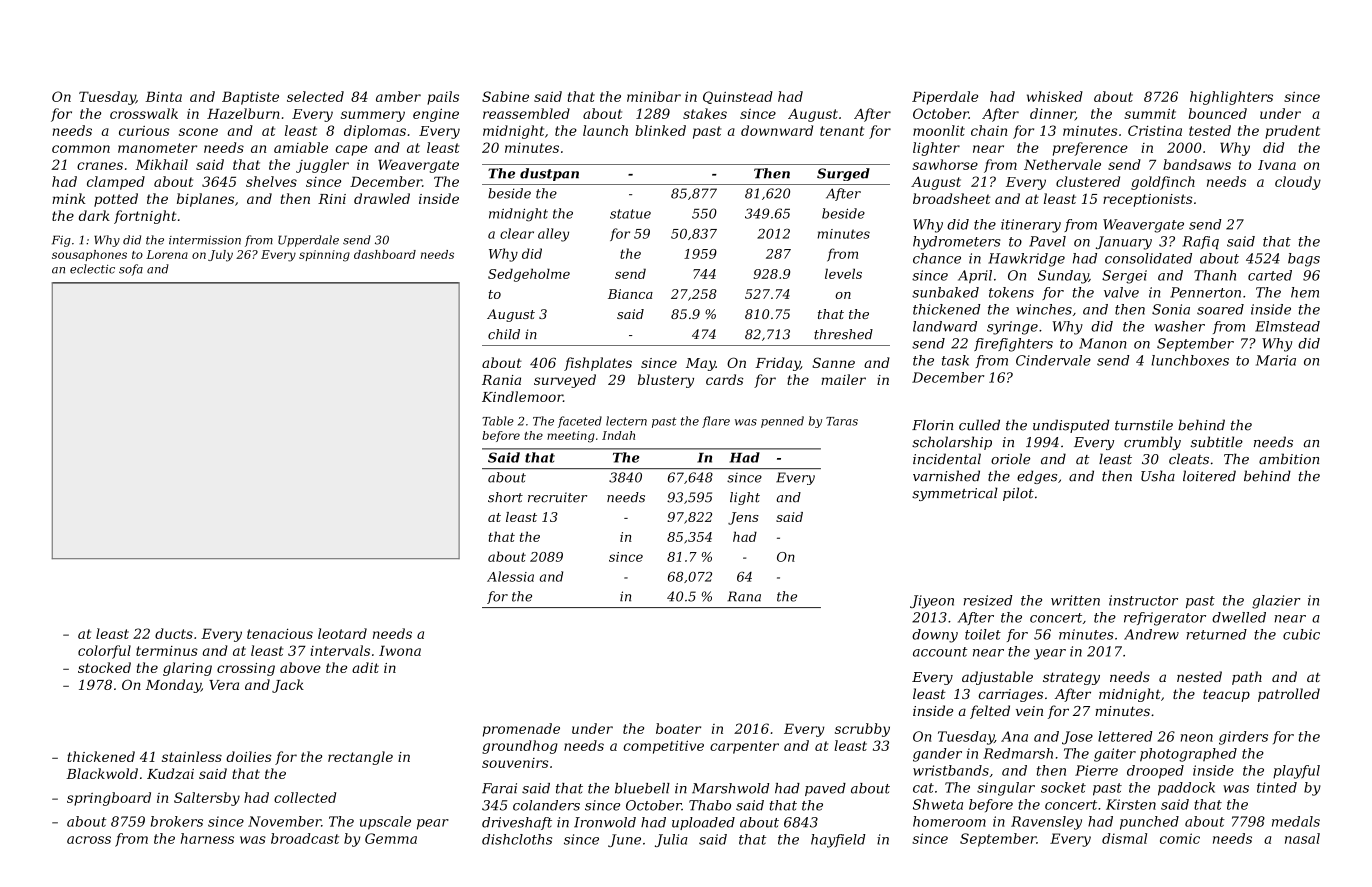 The width and height of the screenshot is (1372, 887). What do you see at coordinates (1055, 96) in the screenshot?
I see `whisked` at bounding box center [1055, 96].
